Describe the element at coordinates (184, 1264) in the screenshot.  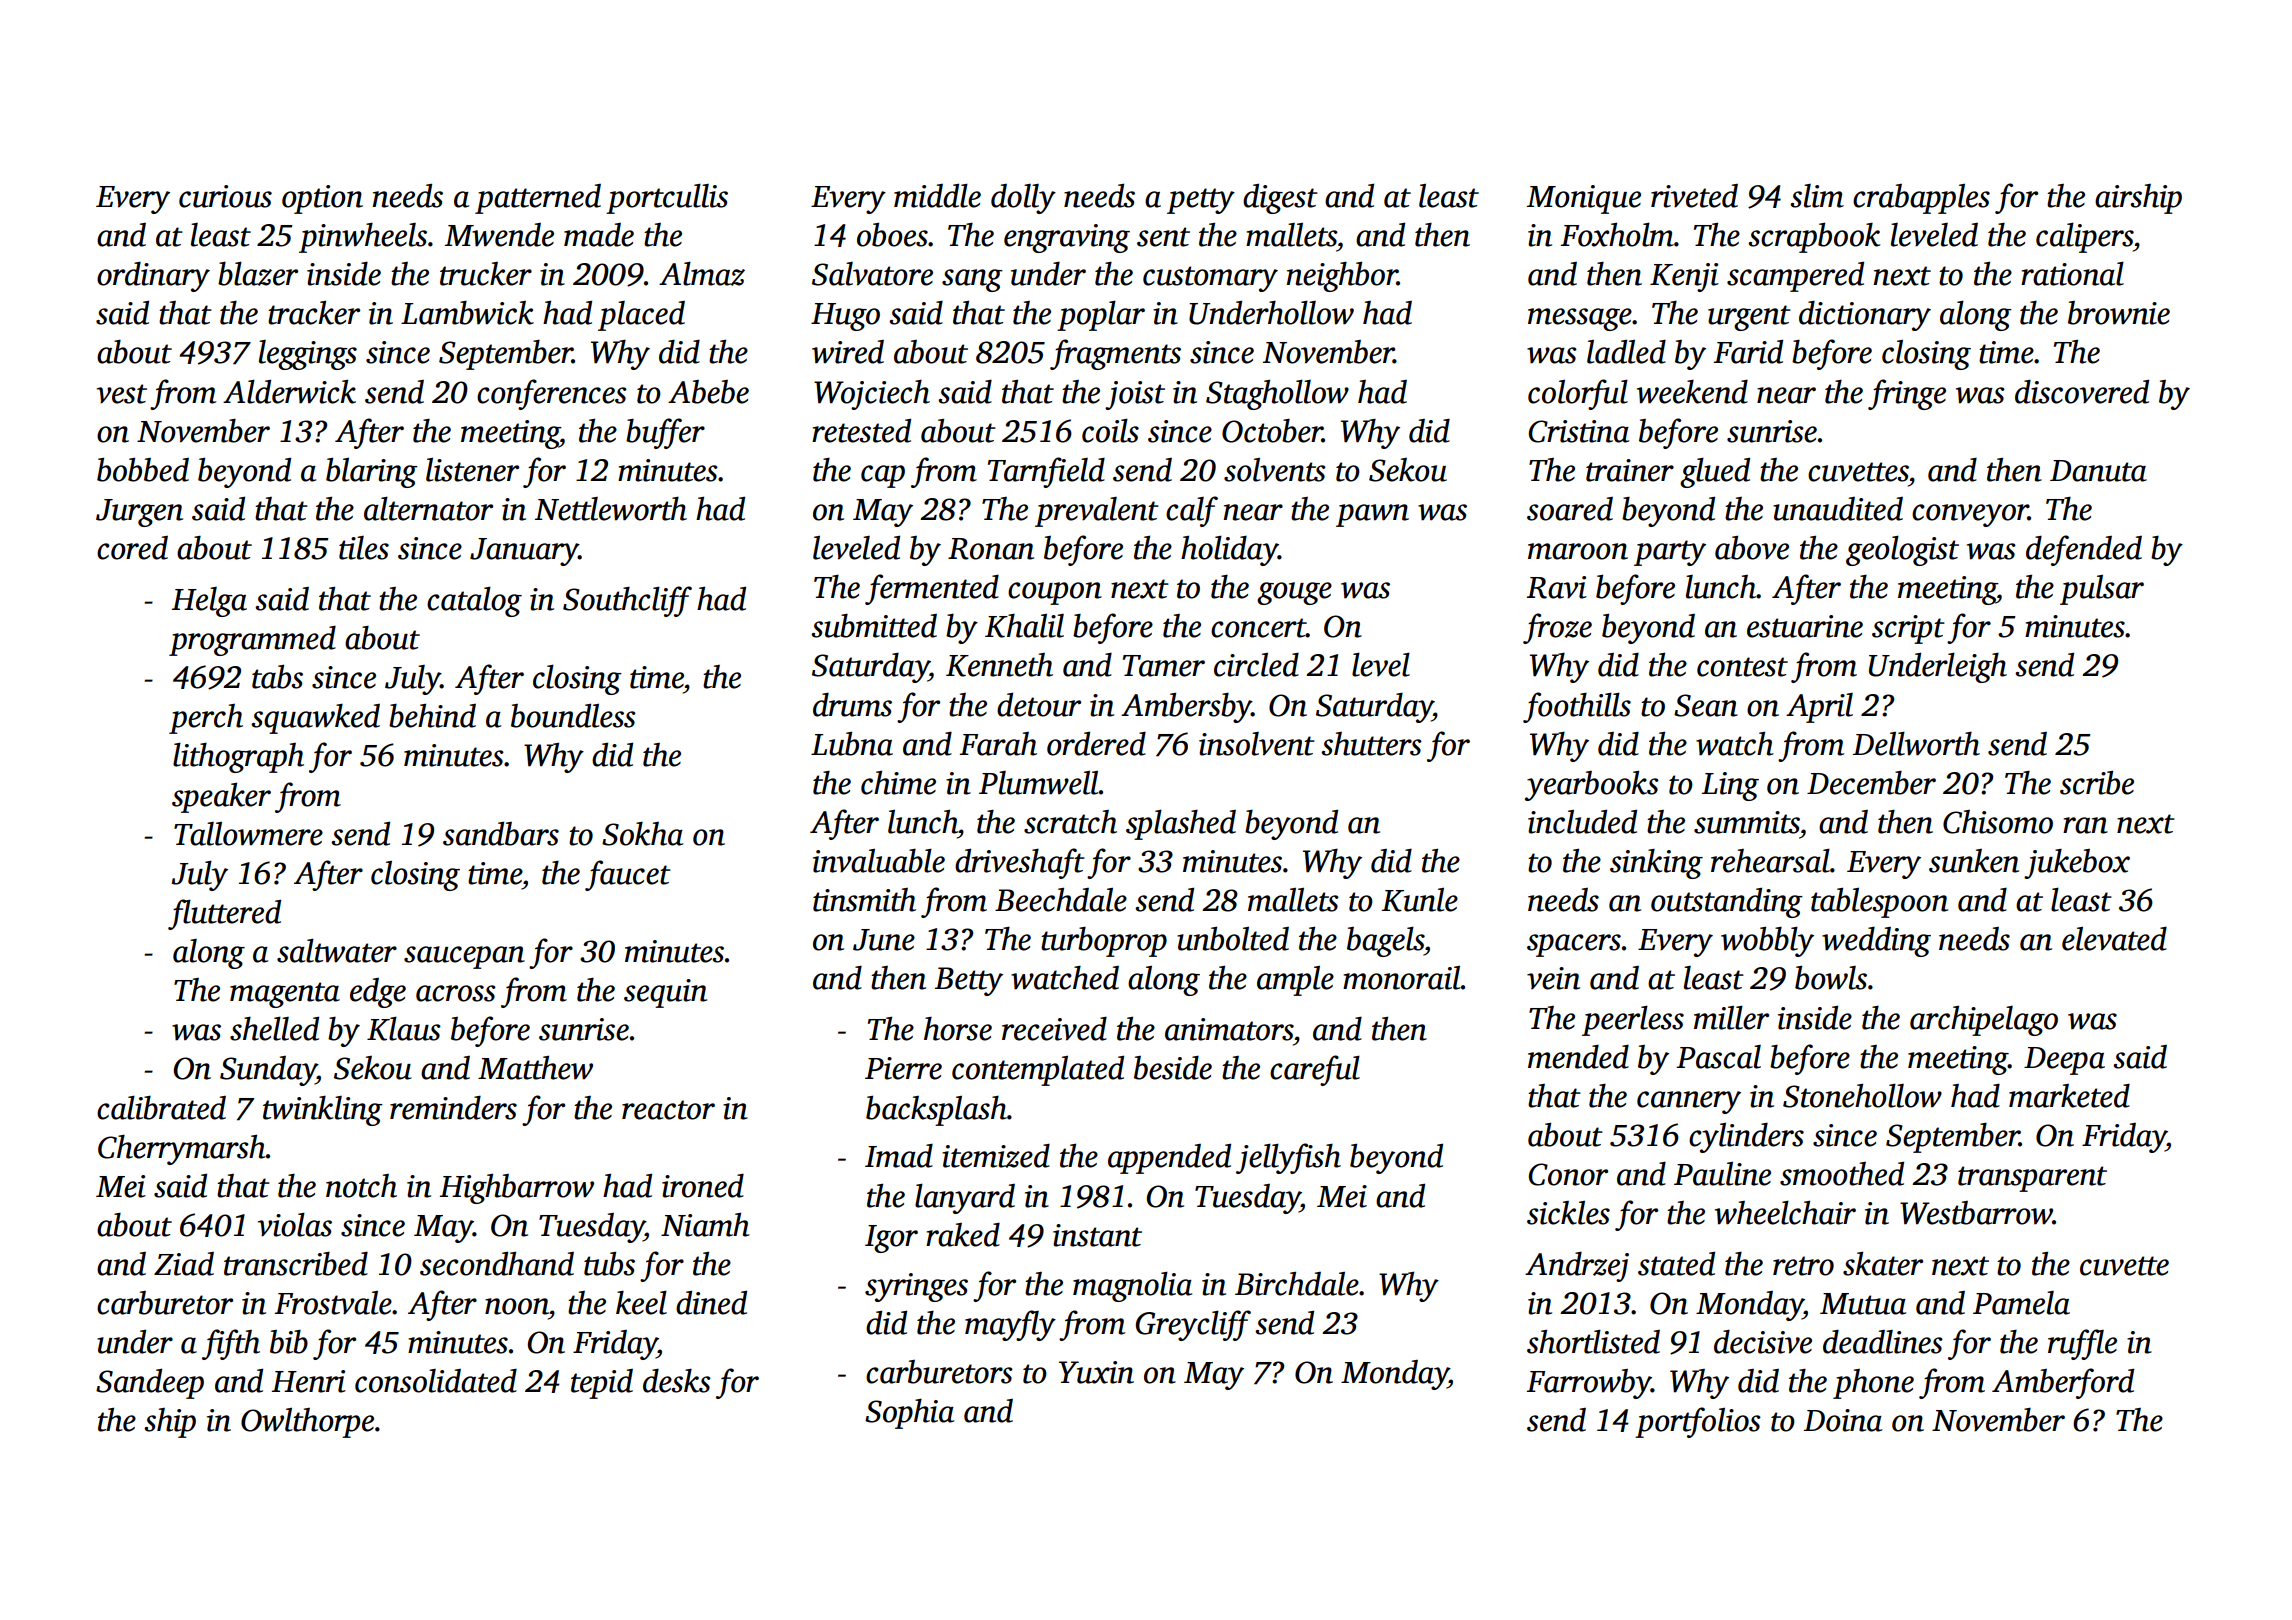
I see `Ziad` at that location.
